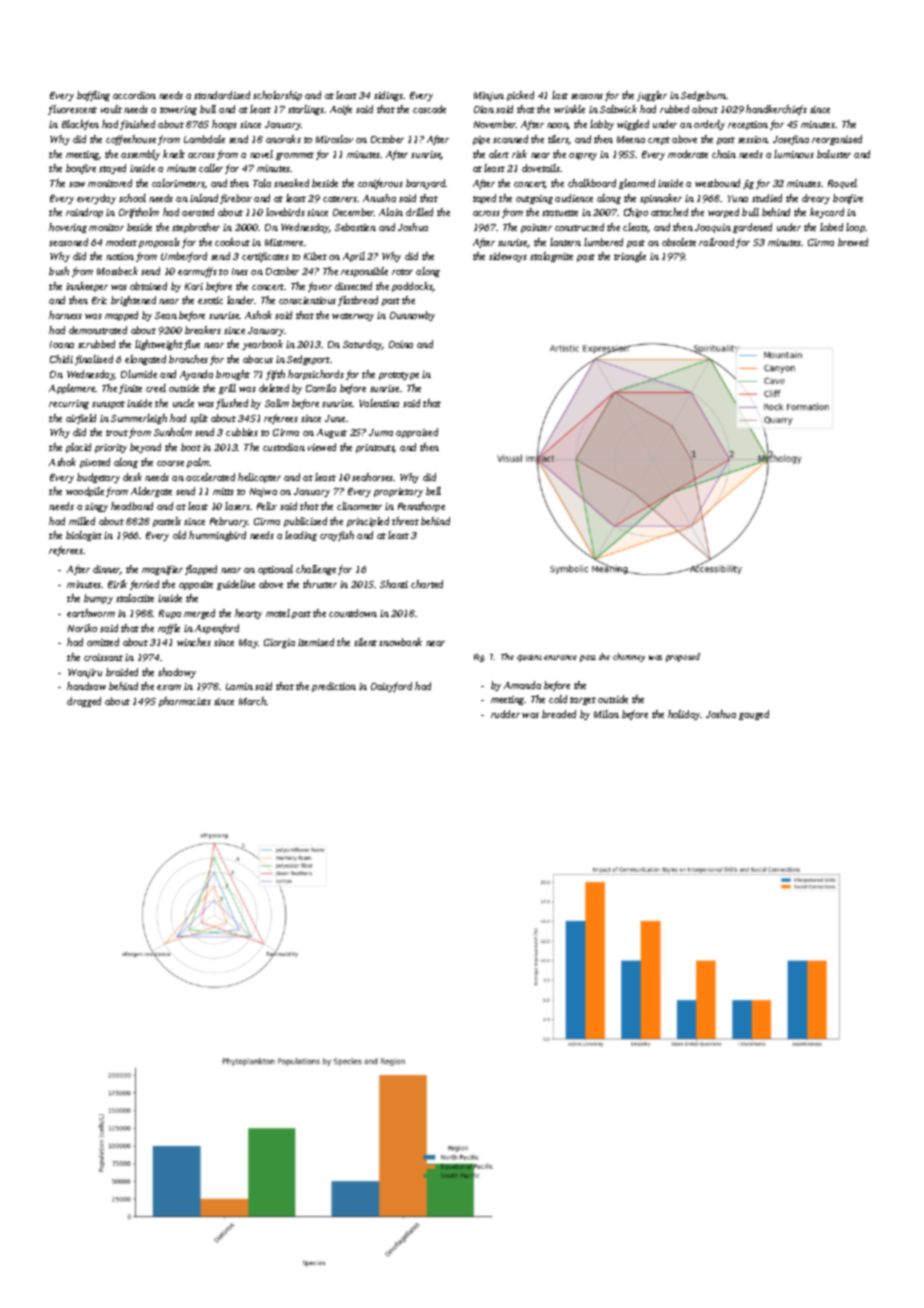 The image size is (924, 1308). I want to click on Sedgeburn, so click(704, 96).
